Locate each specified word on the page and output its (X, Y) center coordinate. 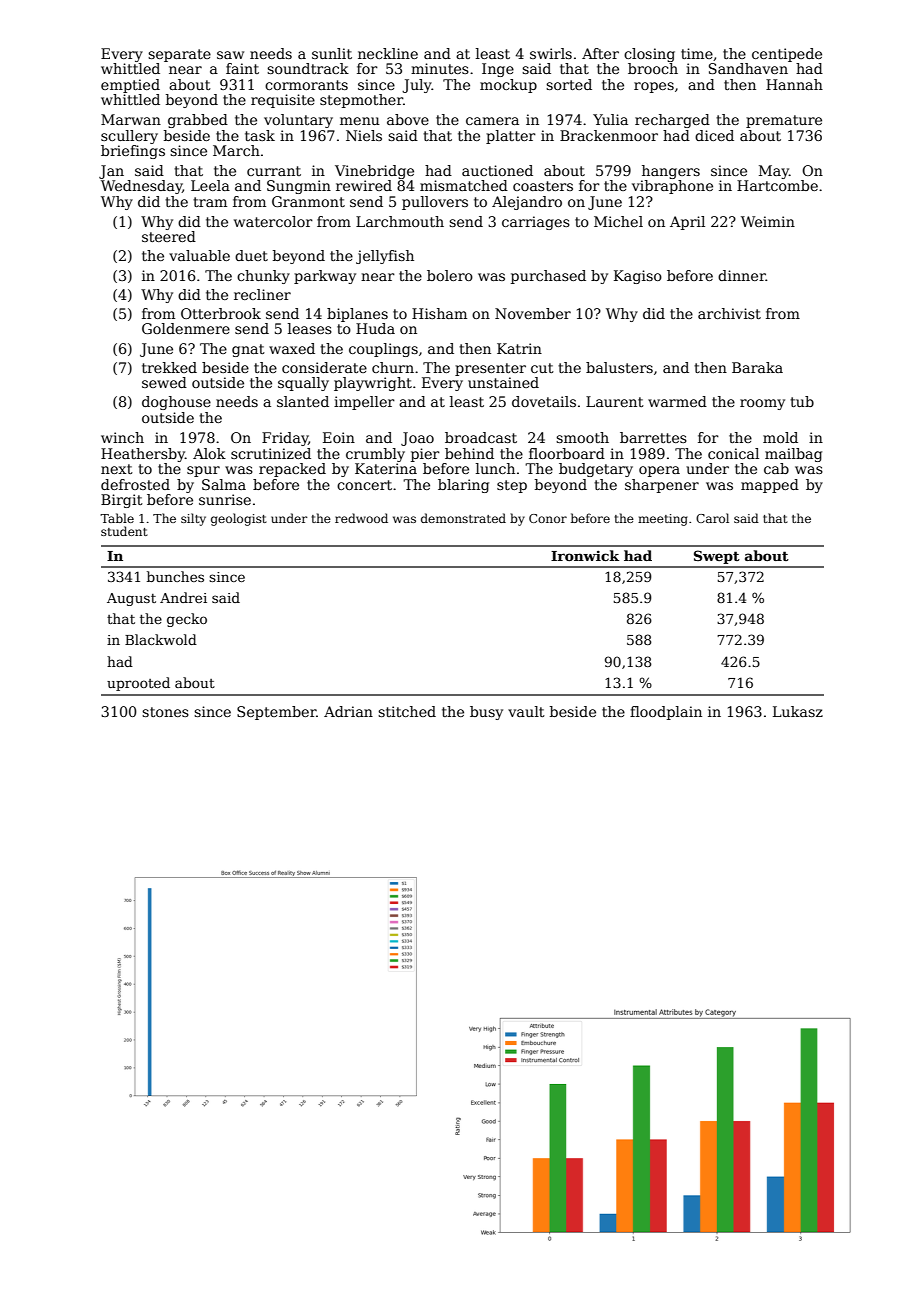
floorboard (567, 453)
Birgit (122, 501)
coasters (543, 186)
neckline (388, 53)
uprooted (138, 684)
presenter (490, 369)
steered (169, 236)
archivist (729, 313)
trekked (169, 367)
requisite (283, 101)
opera (659, 471)
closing (649, 55)
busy (486, 713)
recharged (672, 121)
